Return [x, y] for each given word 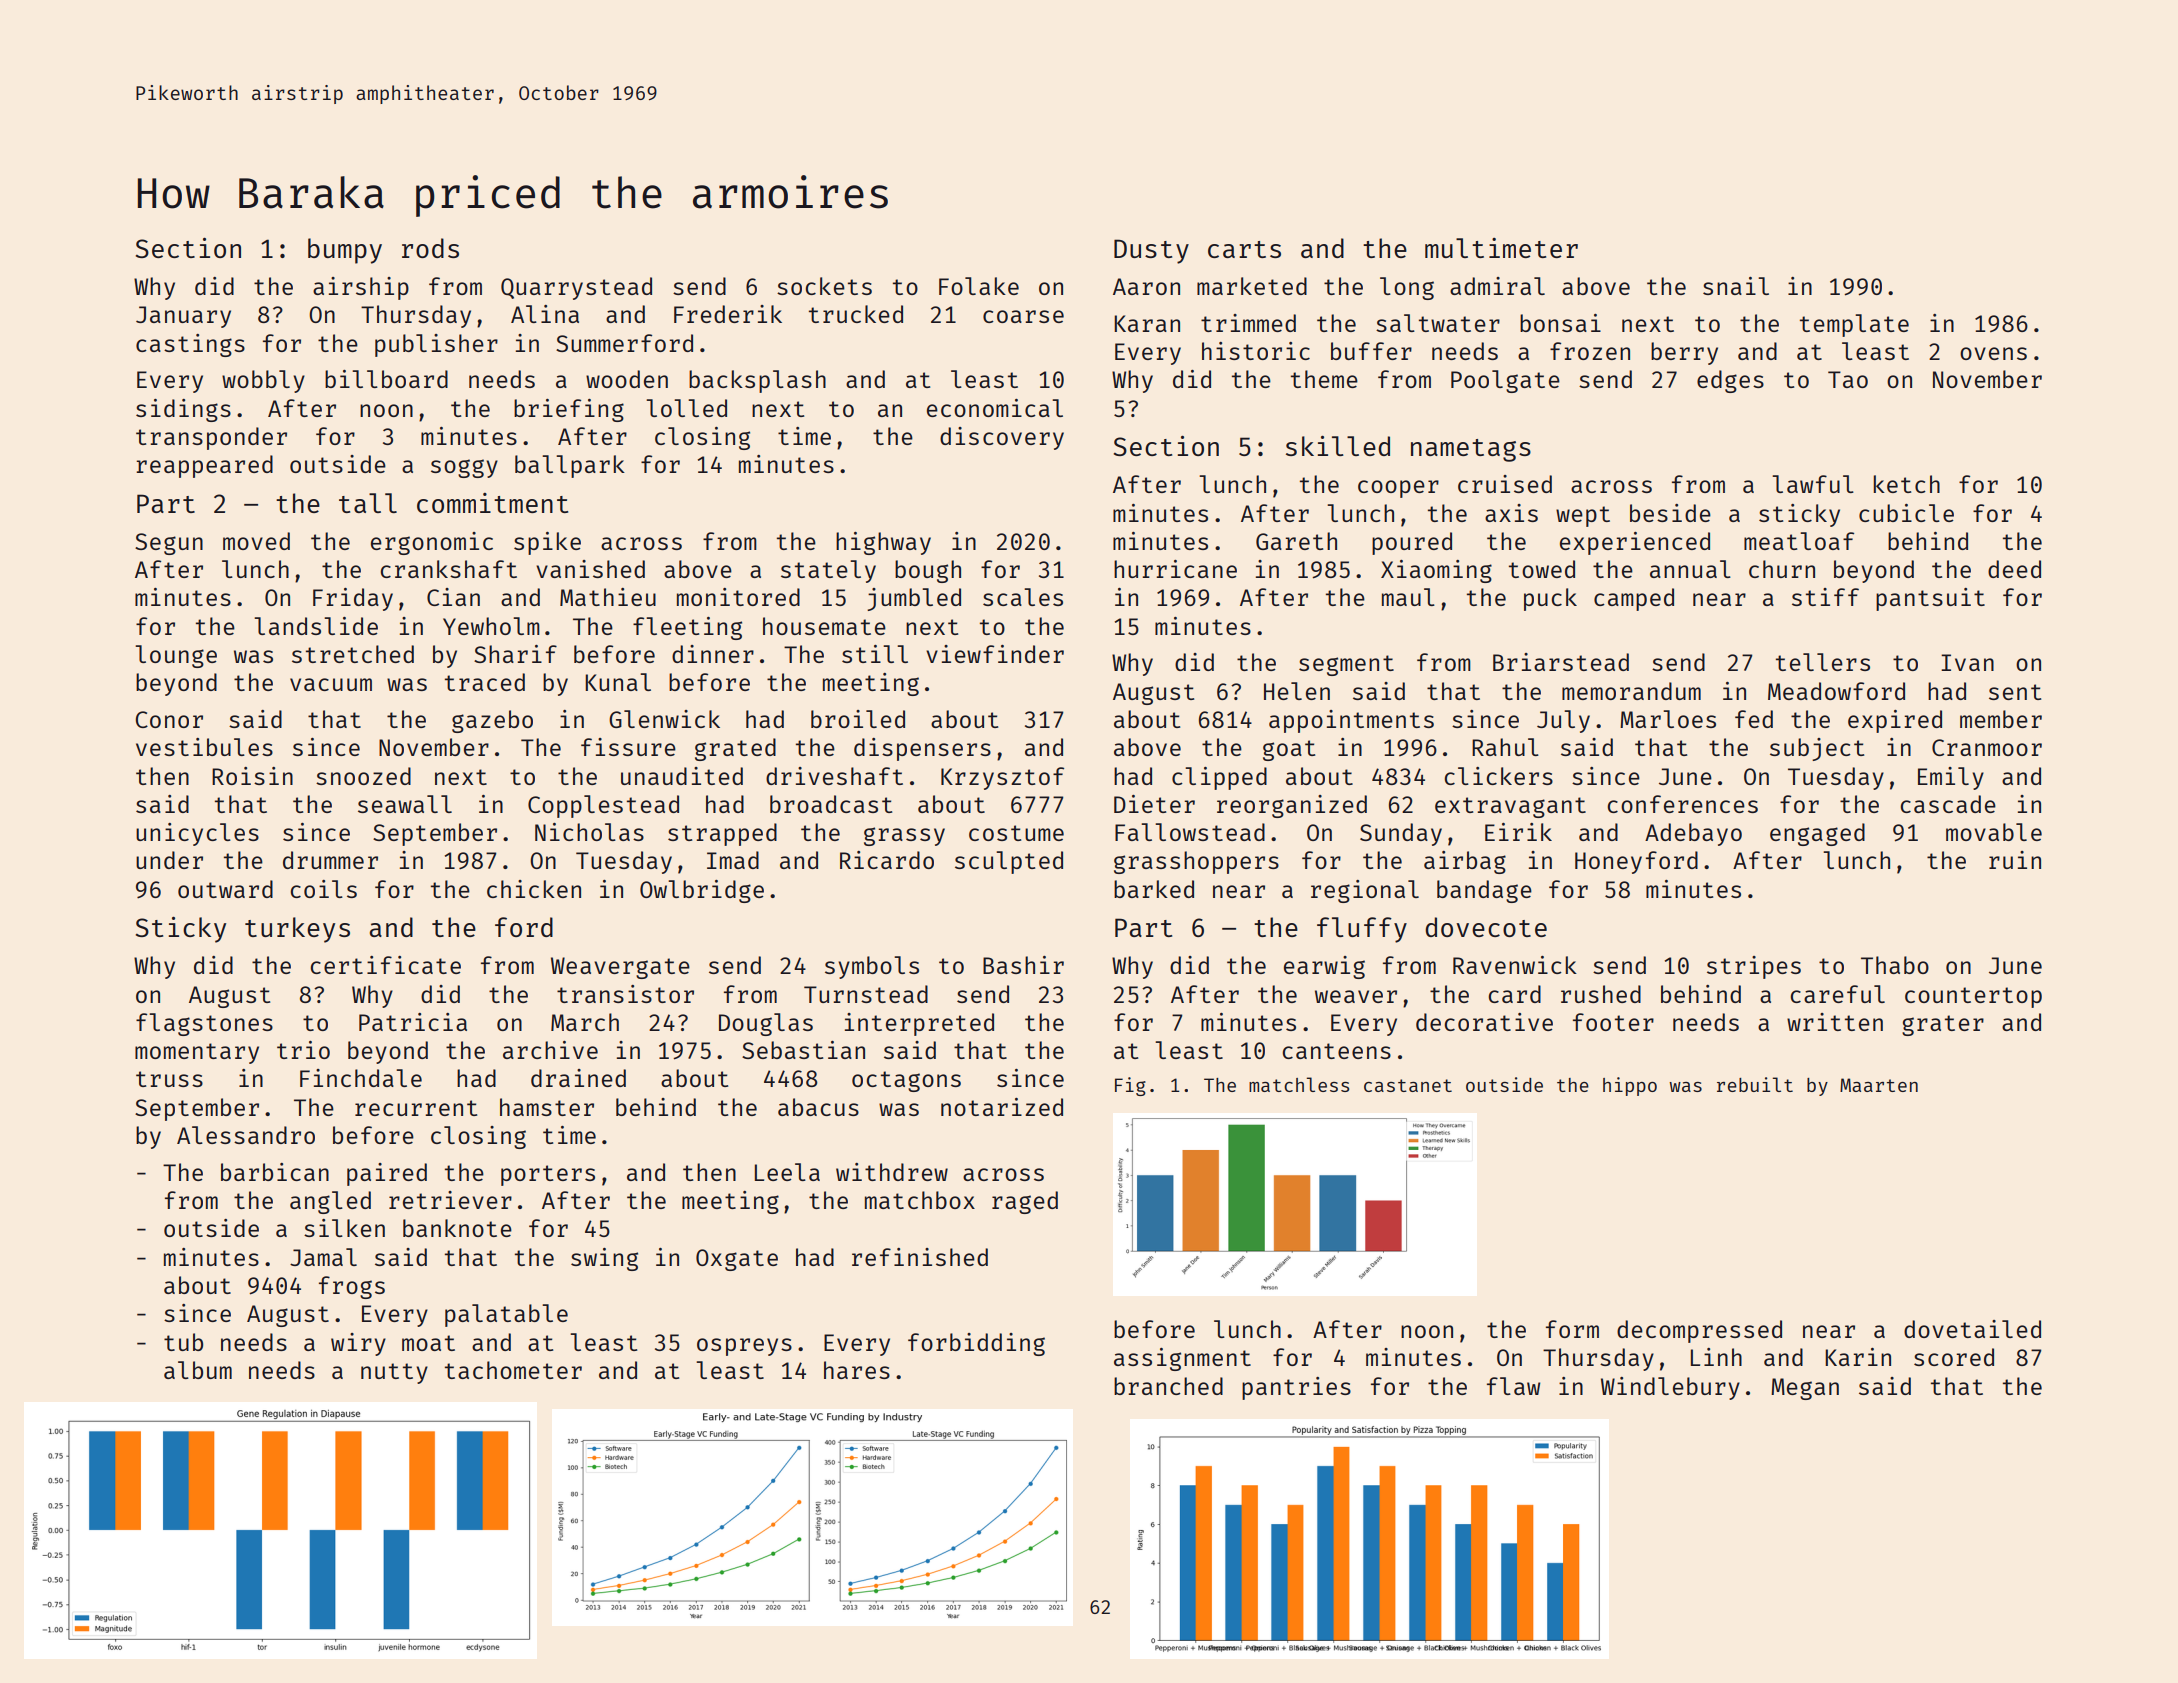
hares [857, 1370]
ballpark [570, 466]
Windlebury [1670, 1388]
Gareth [1296, 541]
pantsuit [1930, 599]
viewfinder [995, 654]
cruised [1505, 484]
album [198, 1370]
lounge [176, 656]
